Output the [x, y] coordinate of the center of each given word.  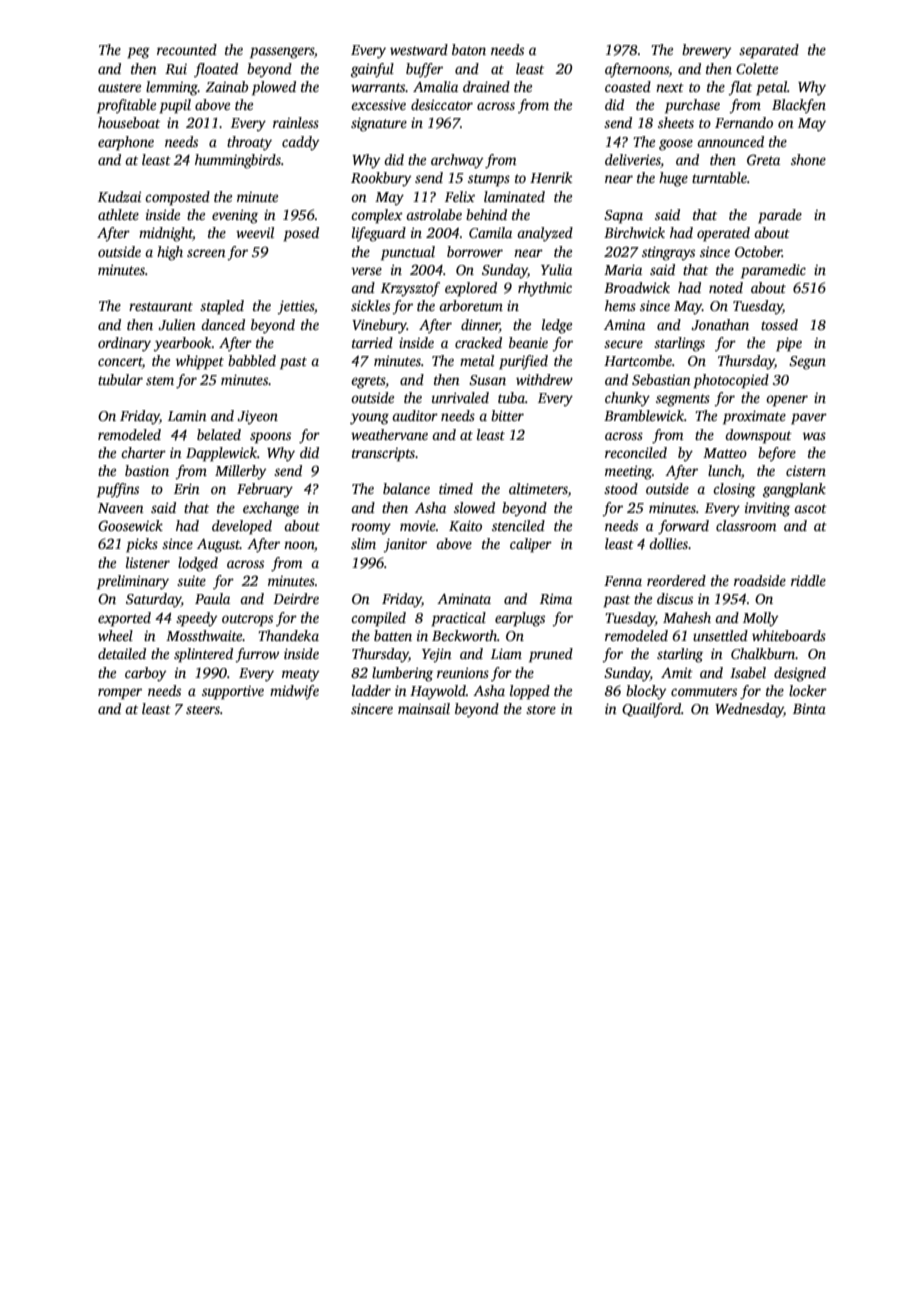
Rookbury [381, 179]
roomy [371, 529]
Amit [677, 672]
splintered [203, 655]
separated [769, 51]
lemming [172, 88]
